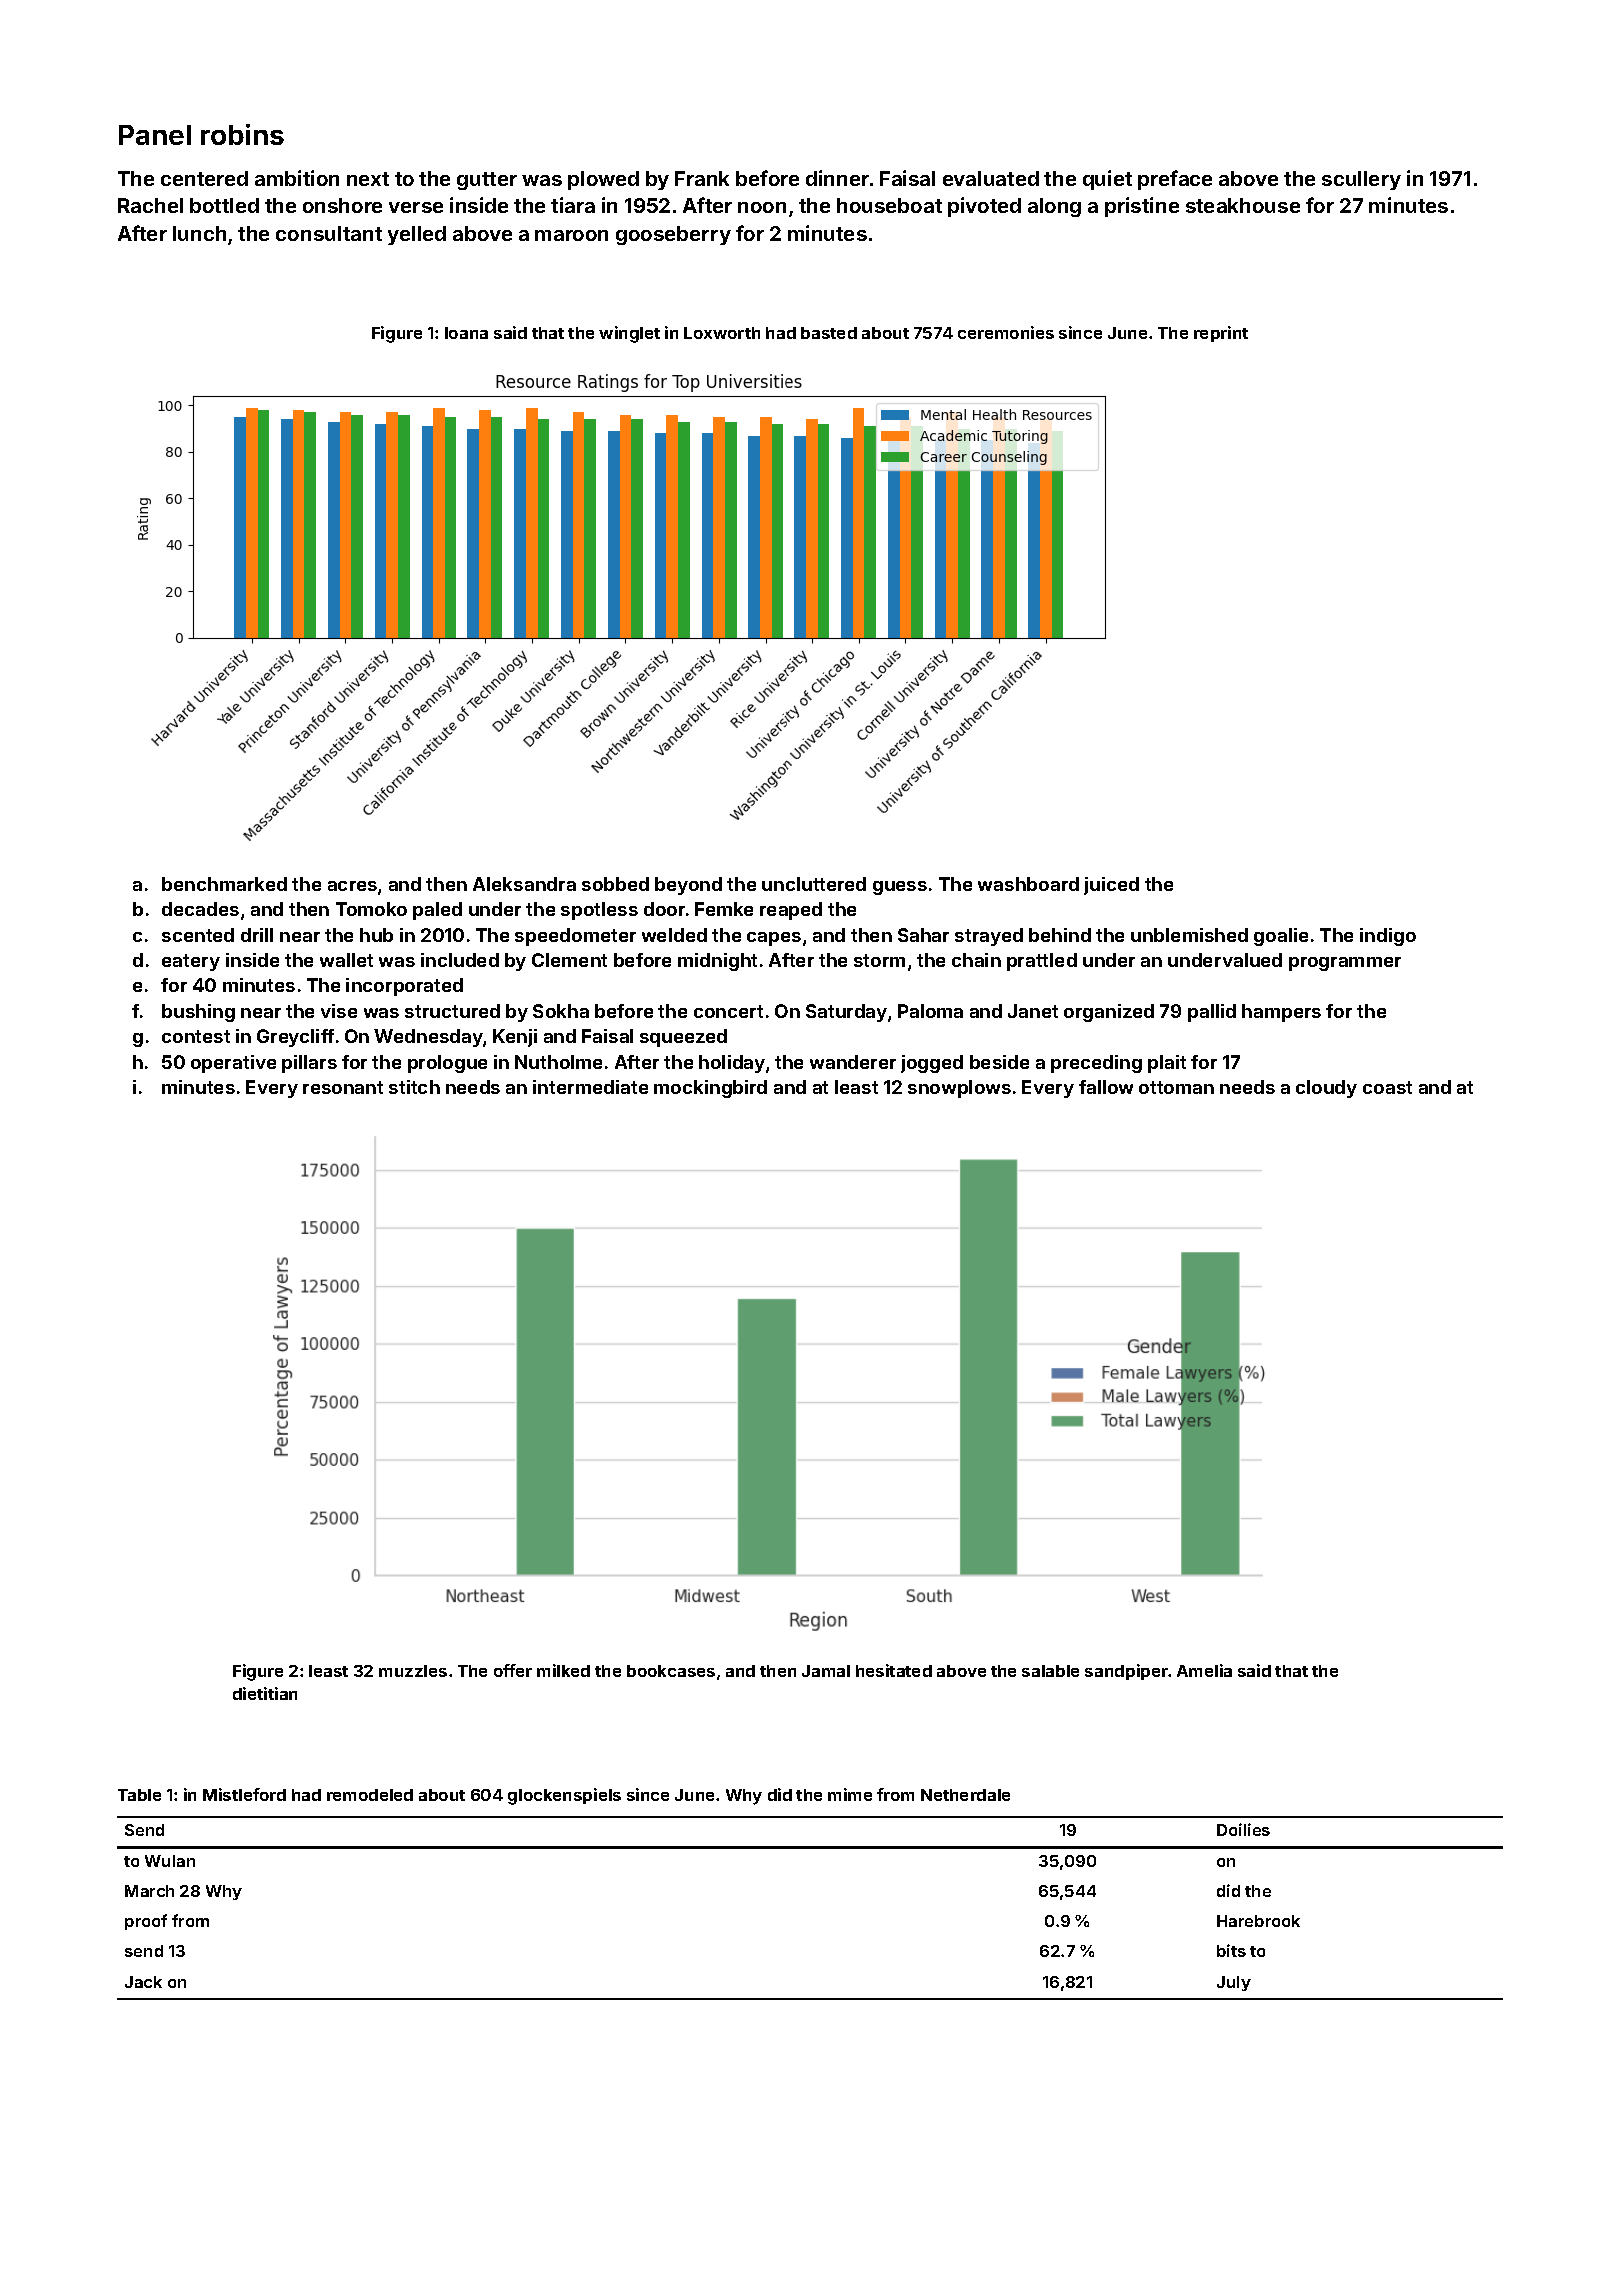 This screenshot has height=2292, width=1620. Describe the element at coordinates (564, 1796) in the screenshot. I see `glockenspiels` at that location.
